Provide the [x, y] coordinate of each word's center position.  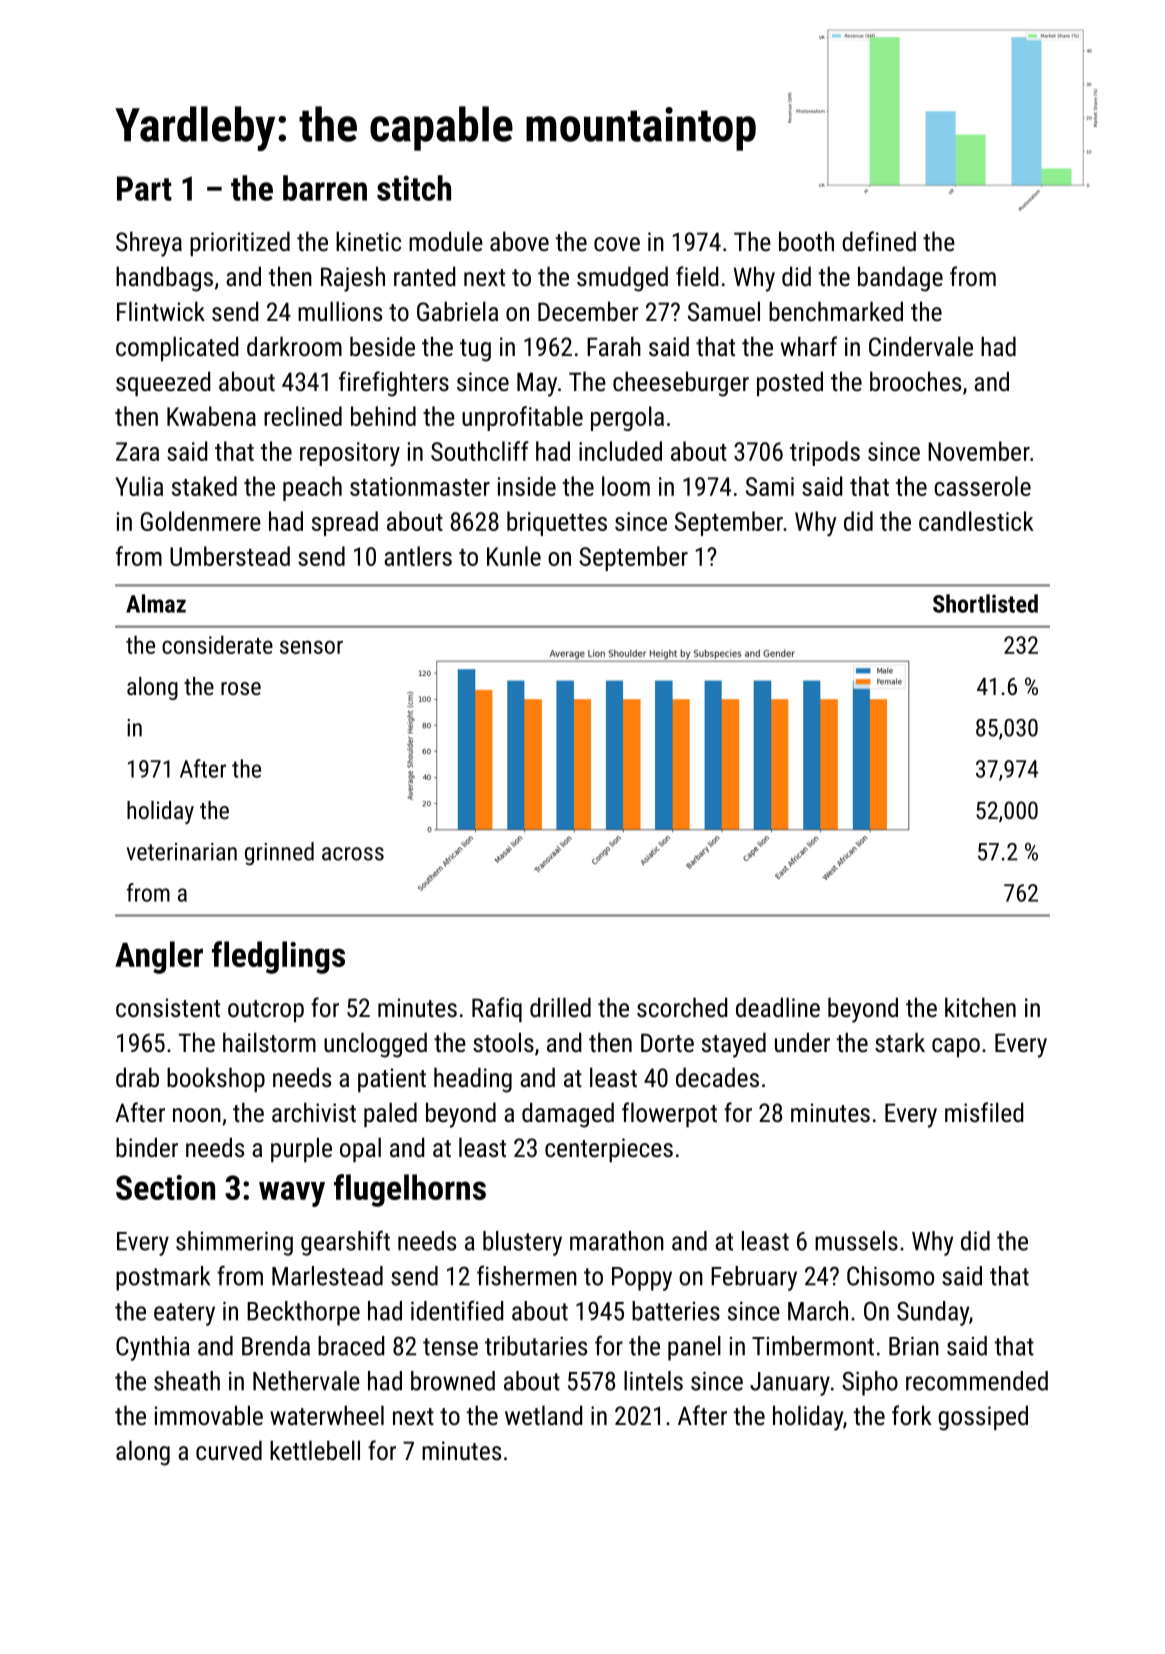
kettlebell [315, 1450]
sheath [187, 1381]
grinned [279, 854]
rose [241, 688]
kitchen [980, 1007]
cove [617, 244]
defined [879, 241]
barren [325, 188]
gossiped [983, 1418]
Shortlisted [985, 603]
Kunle [514, 556]
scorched [682, 1007]
